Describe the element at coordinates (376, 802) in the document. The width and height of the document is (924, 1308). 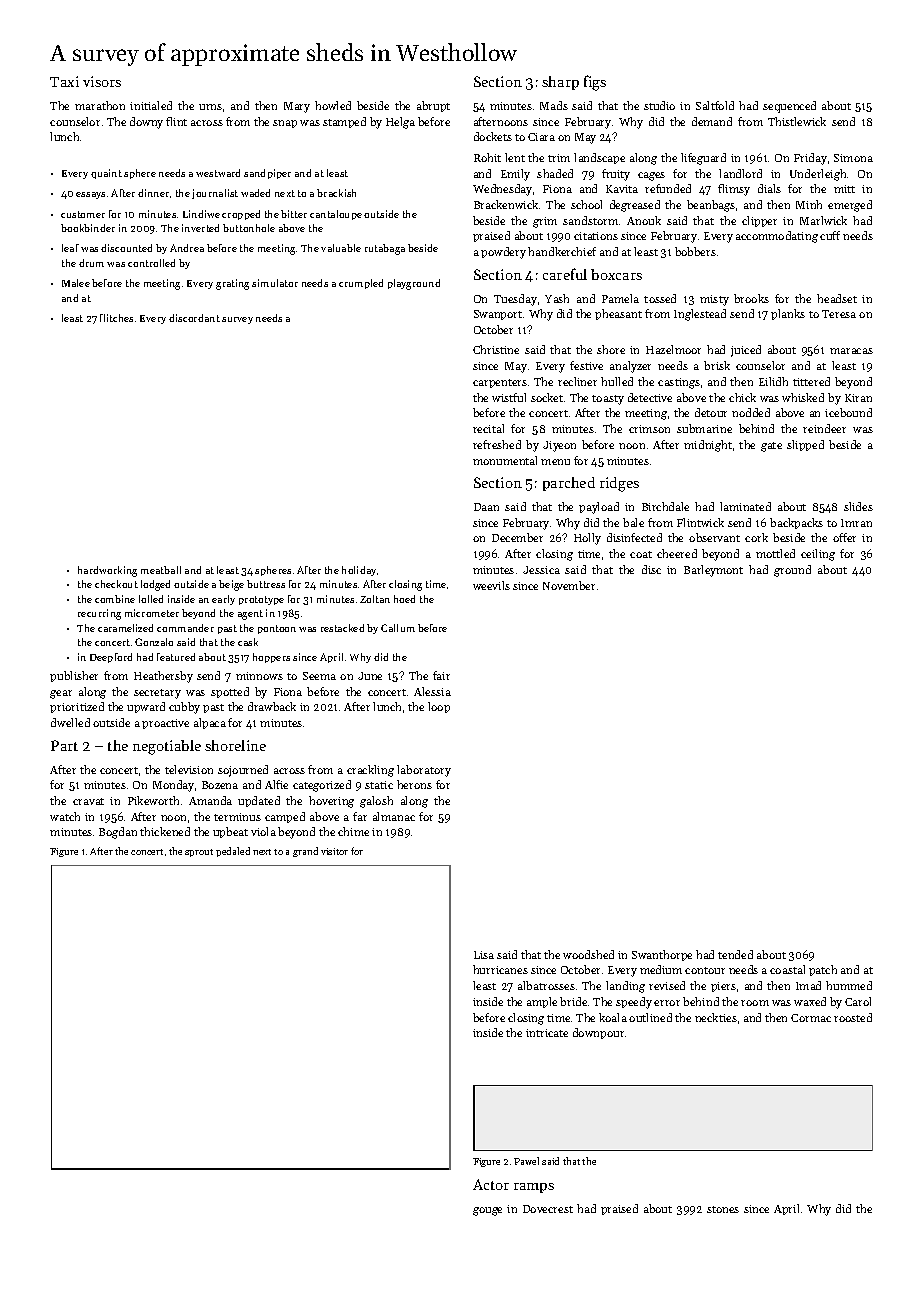
I see `galosh` at that location.
